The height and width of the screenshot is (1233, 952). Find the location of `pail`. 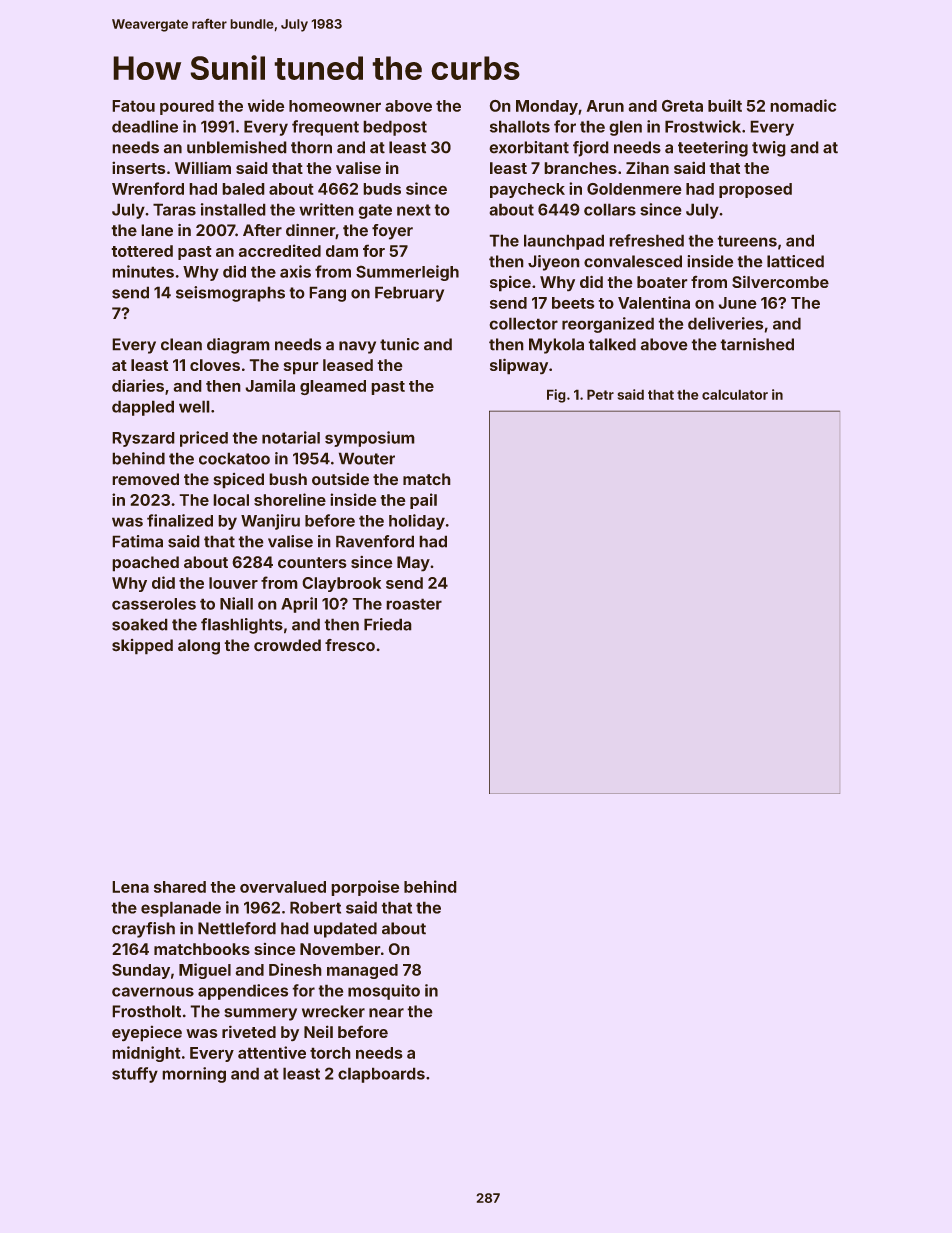

pail is located at coordinates (423, 501).
